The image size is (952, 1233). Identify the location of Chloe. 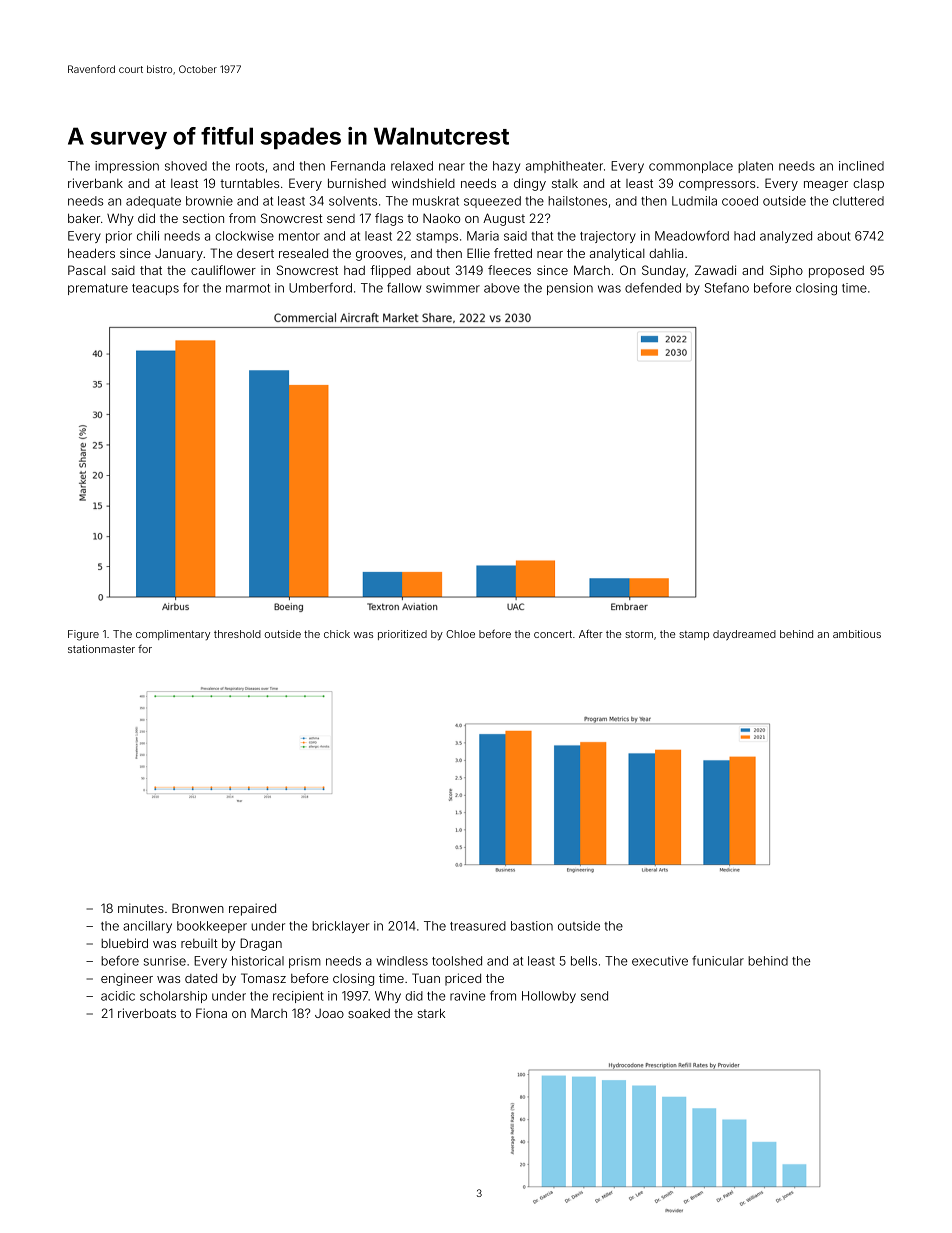
(460, 634).
